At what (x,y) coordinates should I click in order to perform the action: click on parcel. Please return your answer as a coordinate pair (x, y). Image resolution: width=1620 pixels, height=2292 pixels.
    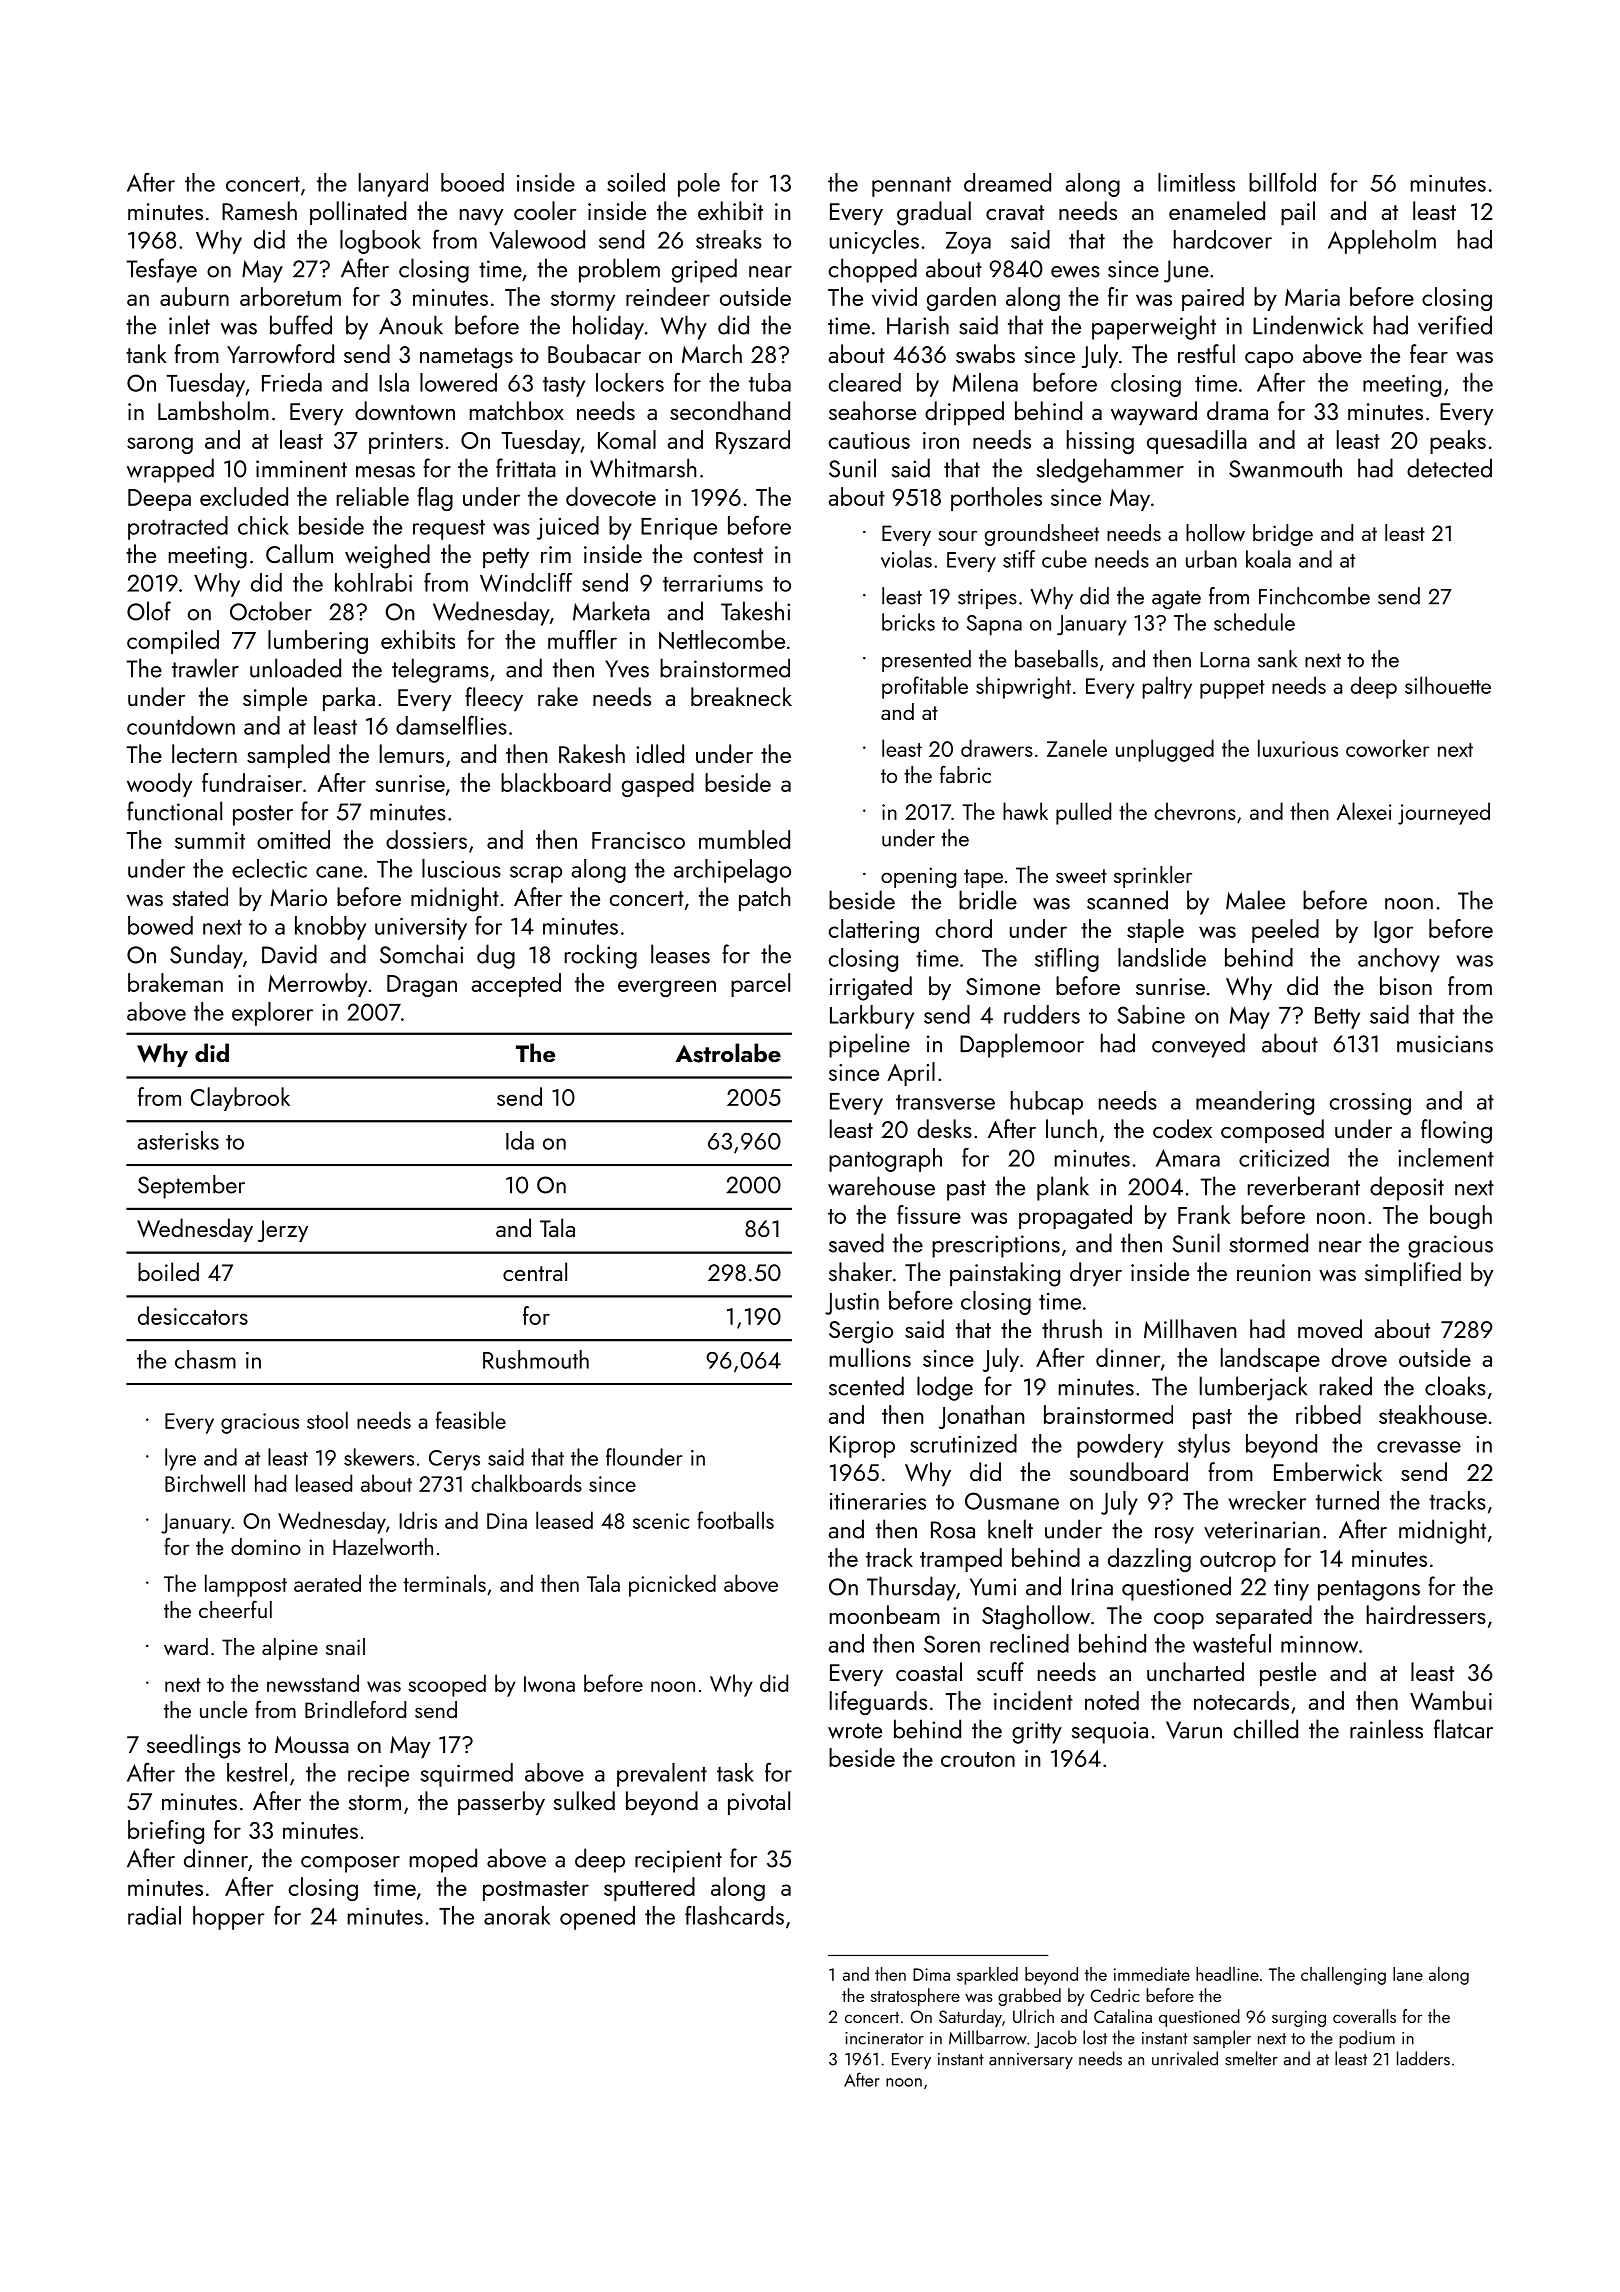
    Looking at the image, I should click on (760, 985).
